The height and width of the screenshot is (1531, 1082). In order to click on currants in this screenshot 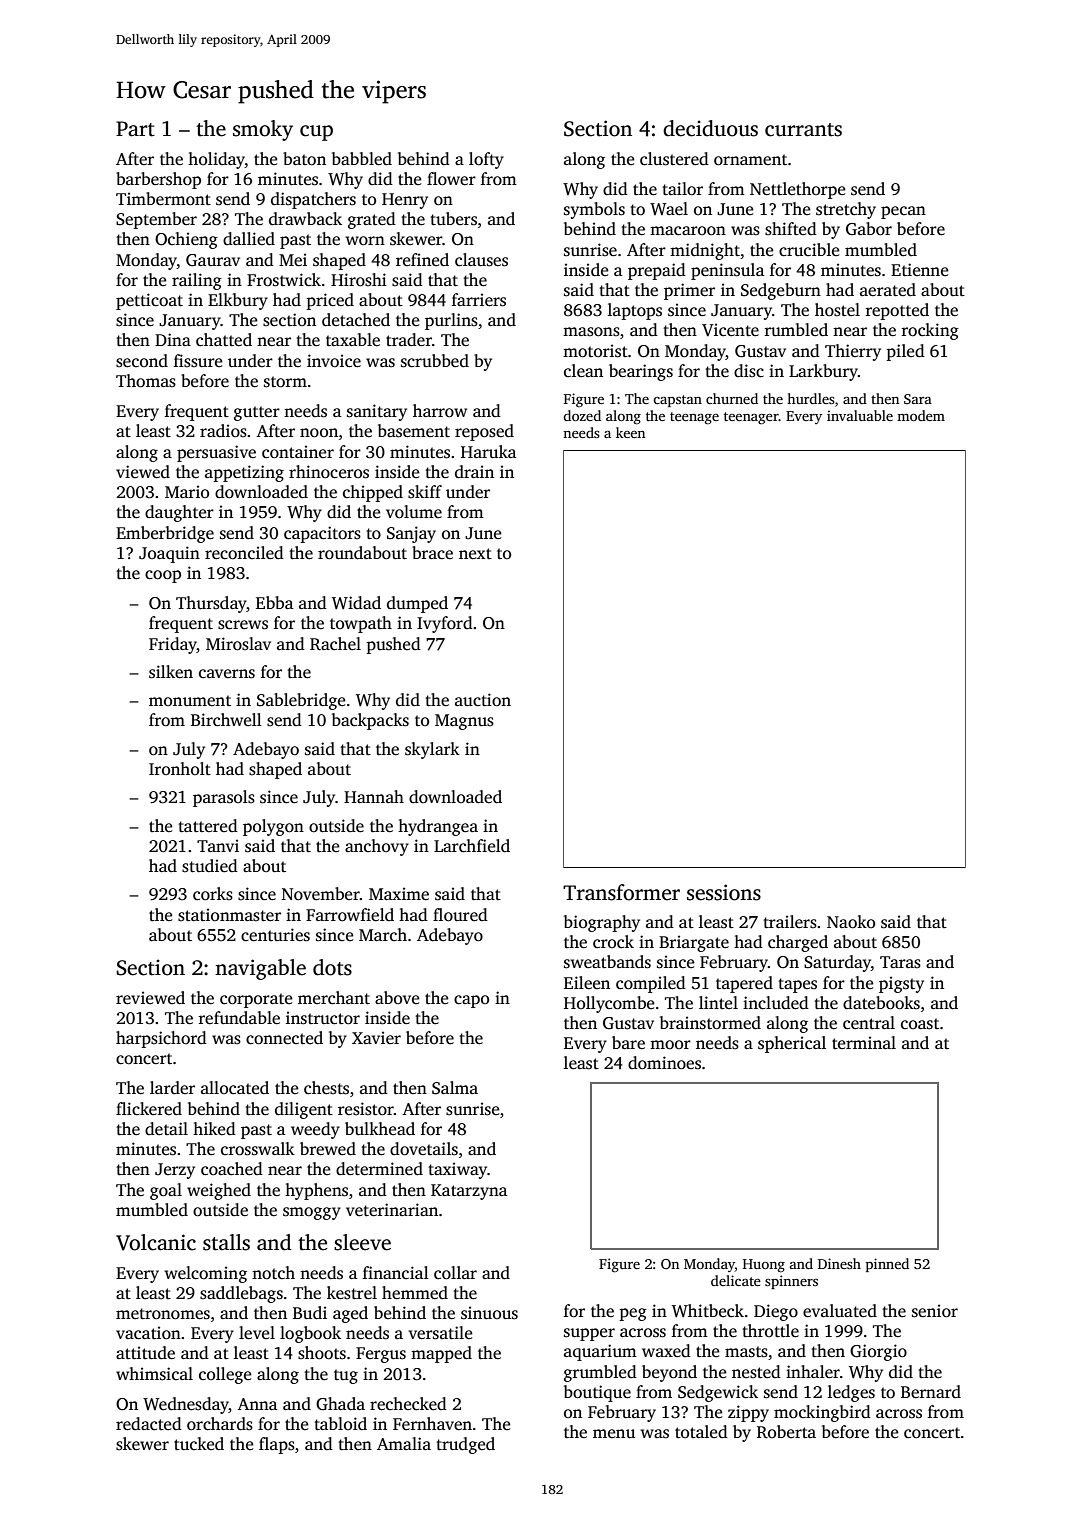, I will do `click(803, 130)`.
